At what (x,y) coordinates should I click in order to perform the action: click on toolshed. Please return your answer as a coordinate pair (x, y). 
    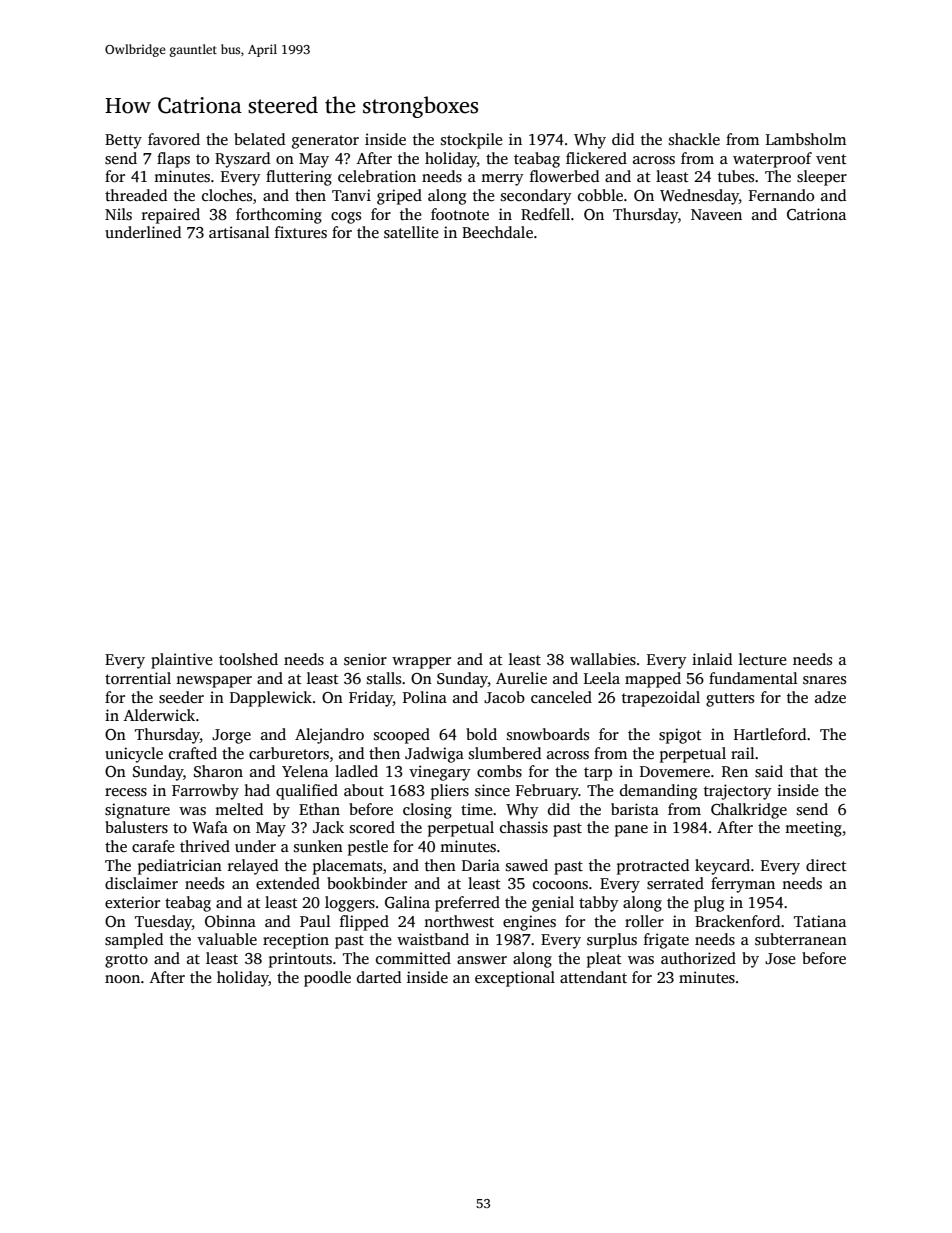
    Looking at the image, I should click on (248, 659).
